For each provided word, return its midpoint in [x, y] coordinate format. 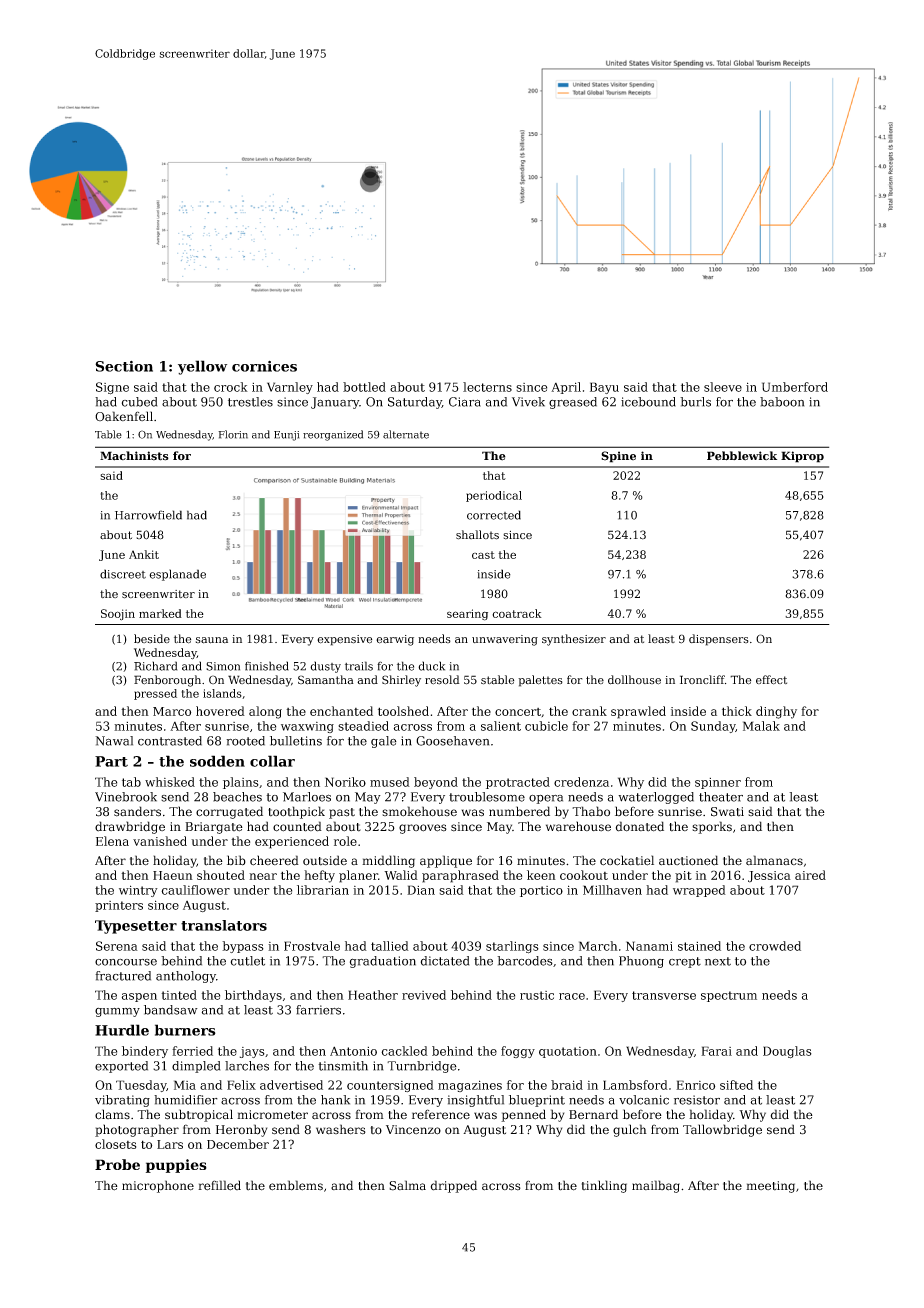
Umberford [795, 387]
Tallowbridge [722, 1130]
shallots [477, 535]
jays [252, 1052]
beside [152, 639]
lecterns [487, 387]
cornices [264, 366]
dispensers [719, 640]
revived [424, 995]
